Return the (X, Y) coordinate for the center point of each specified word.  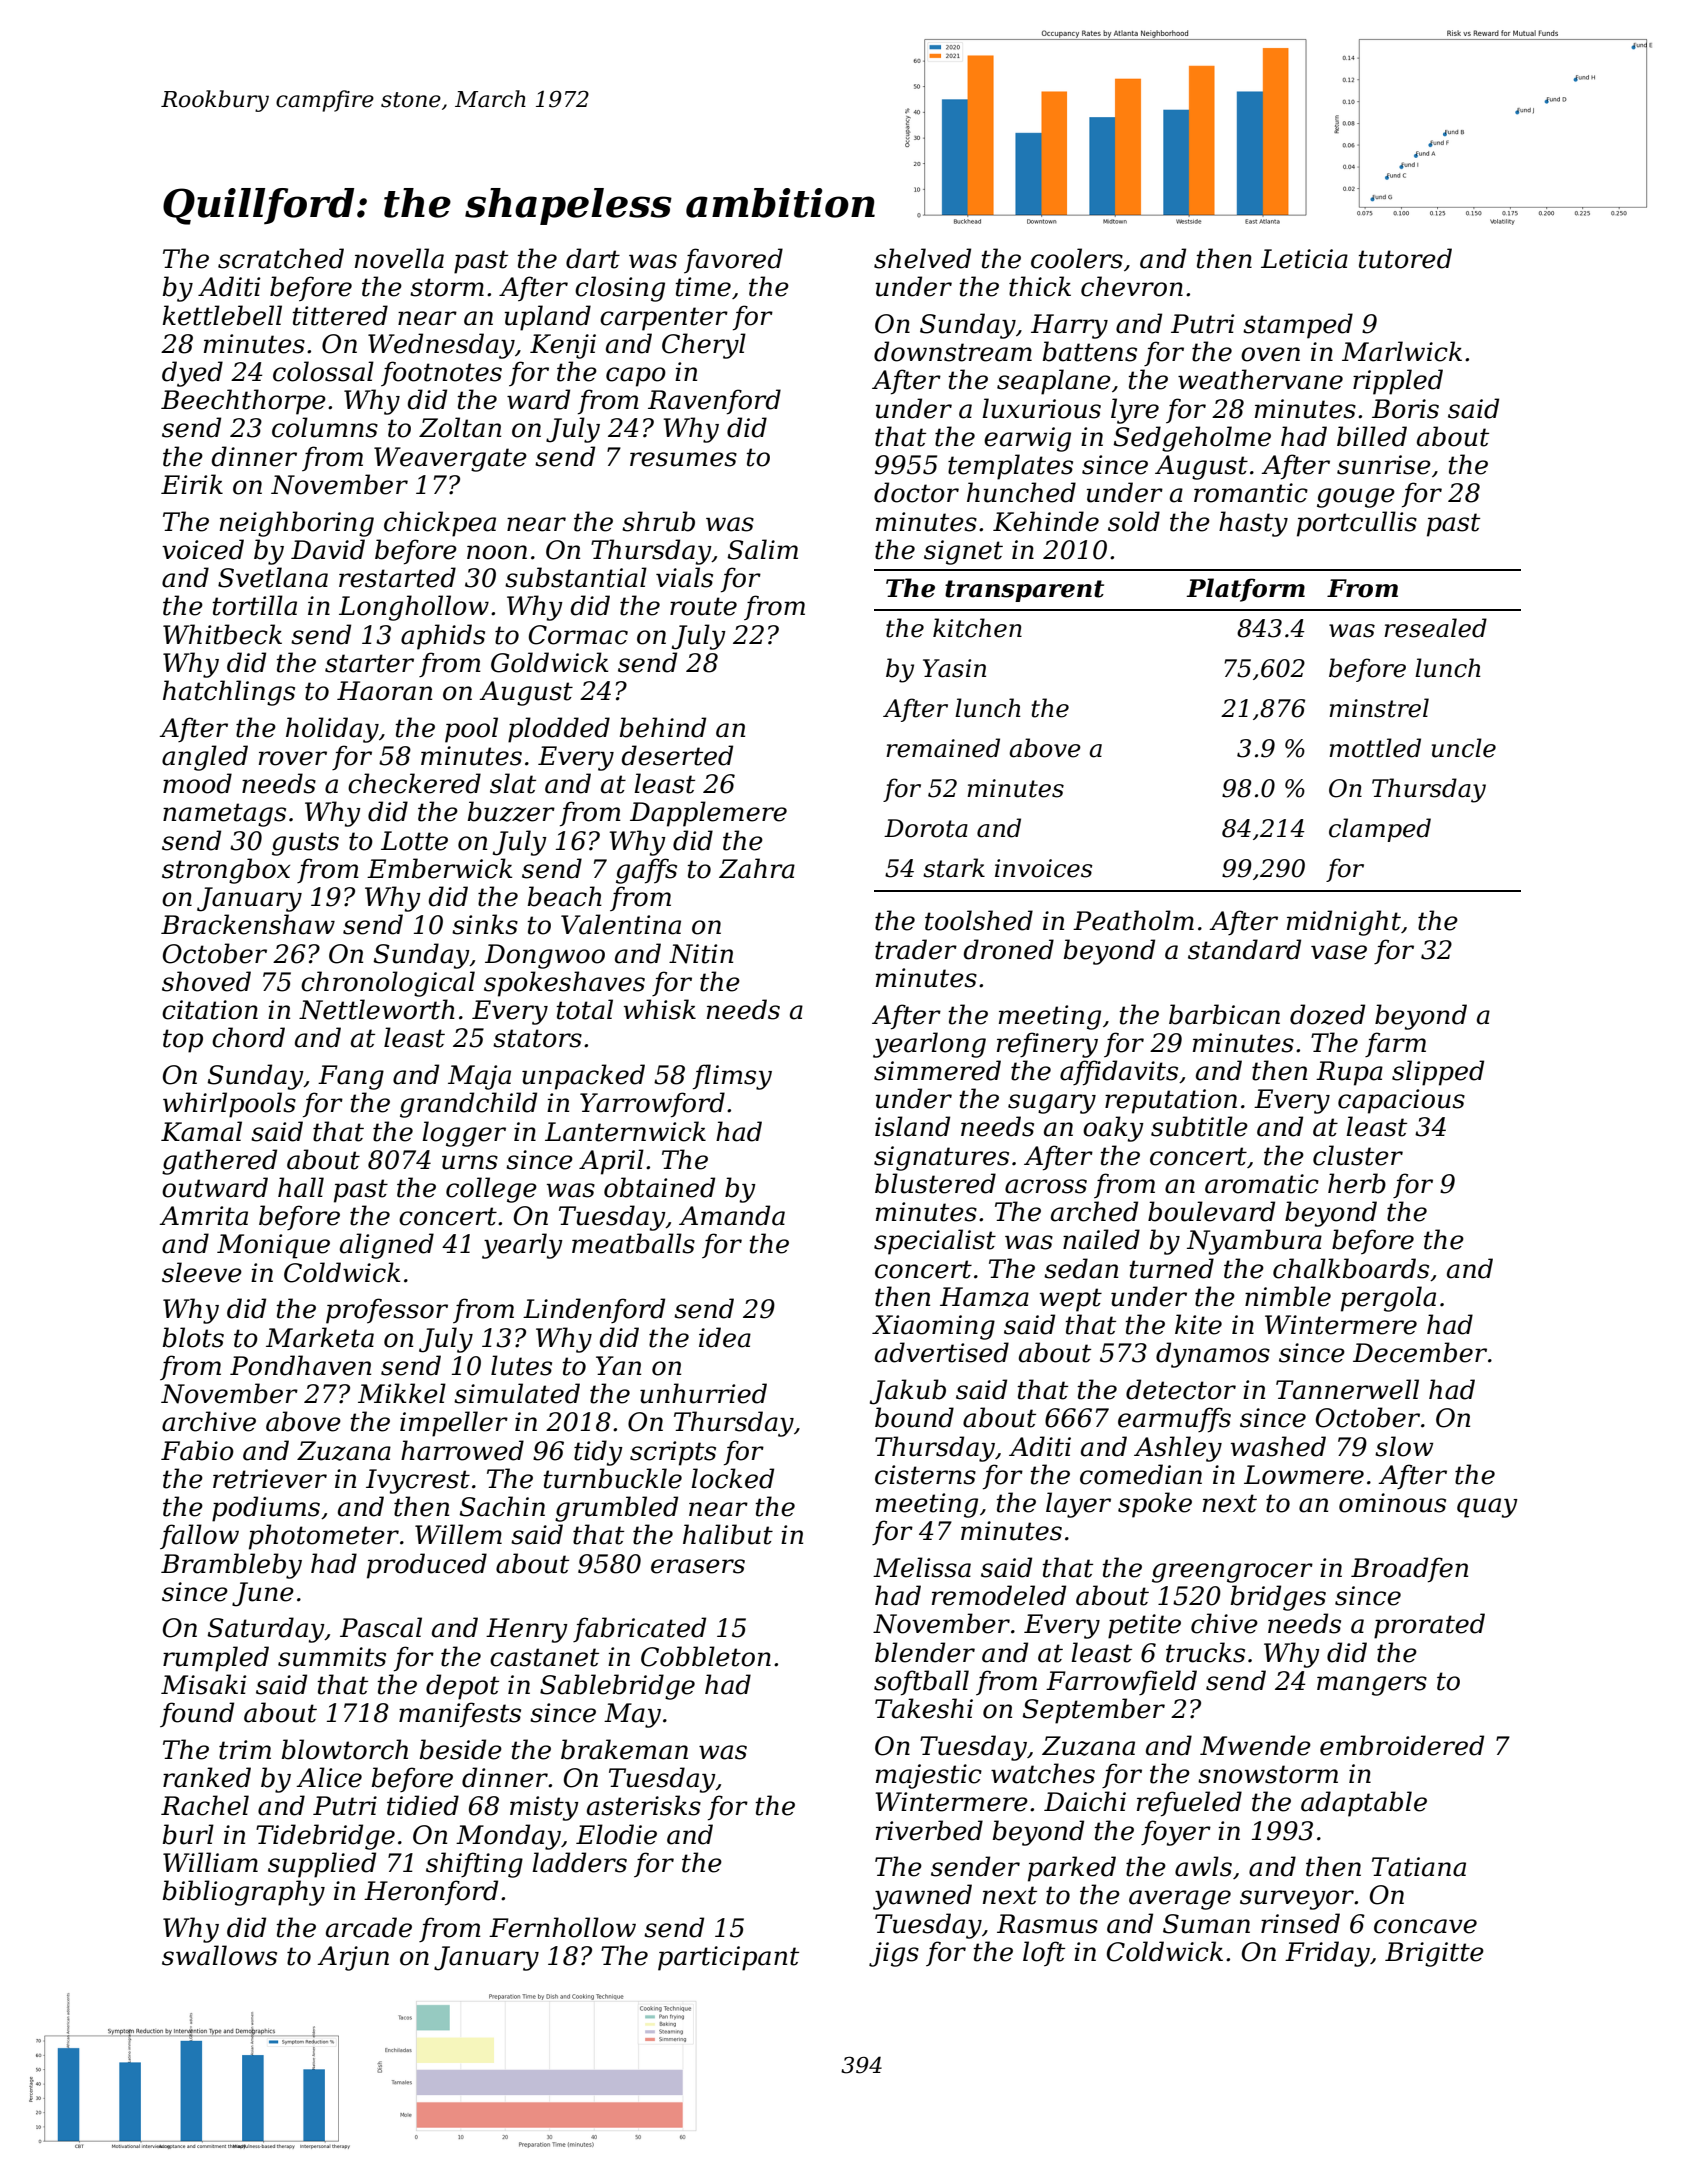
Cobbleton (706, 1656)
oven (1270, 354)
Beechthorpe (243, 402)
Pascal (381, 1627)
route (703, 606)
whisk (660, 1009)
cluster (1358, 1155)
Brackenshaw (248, 924)
